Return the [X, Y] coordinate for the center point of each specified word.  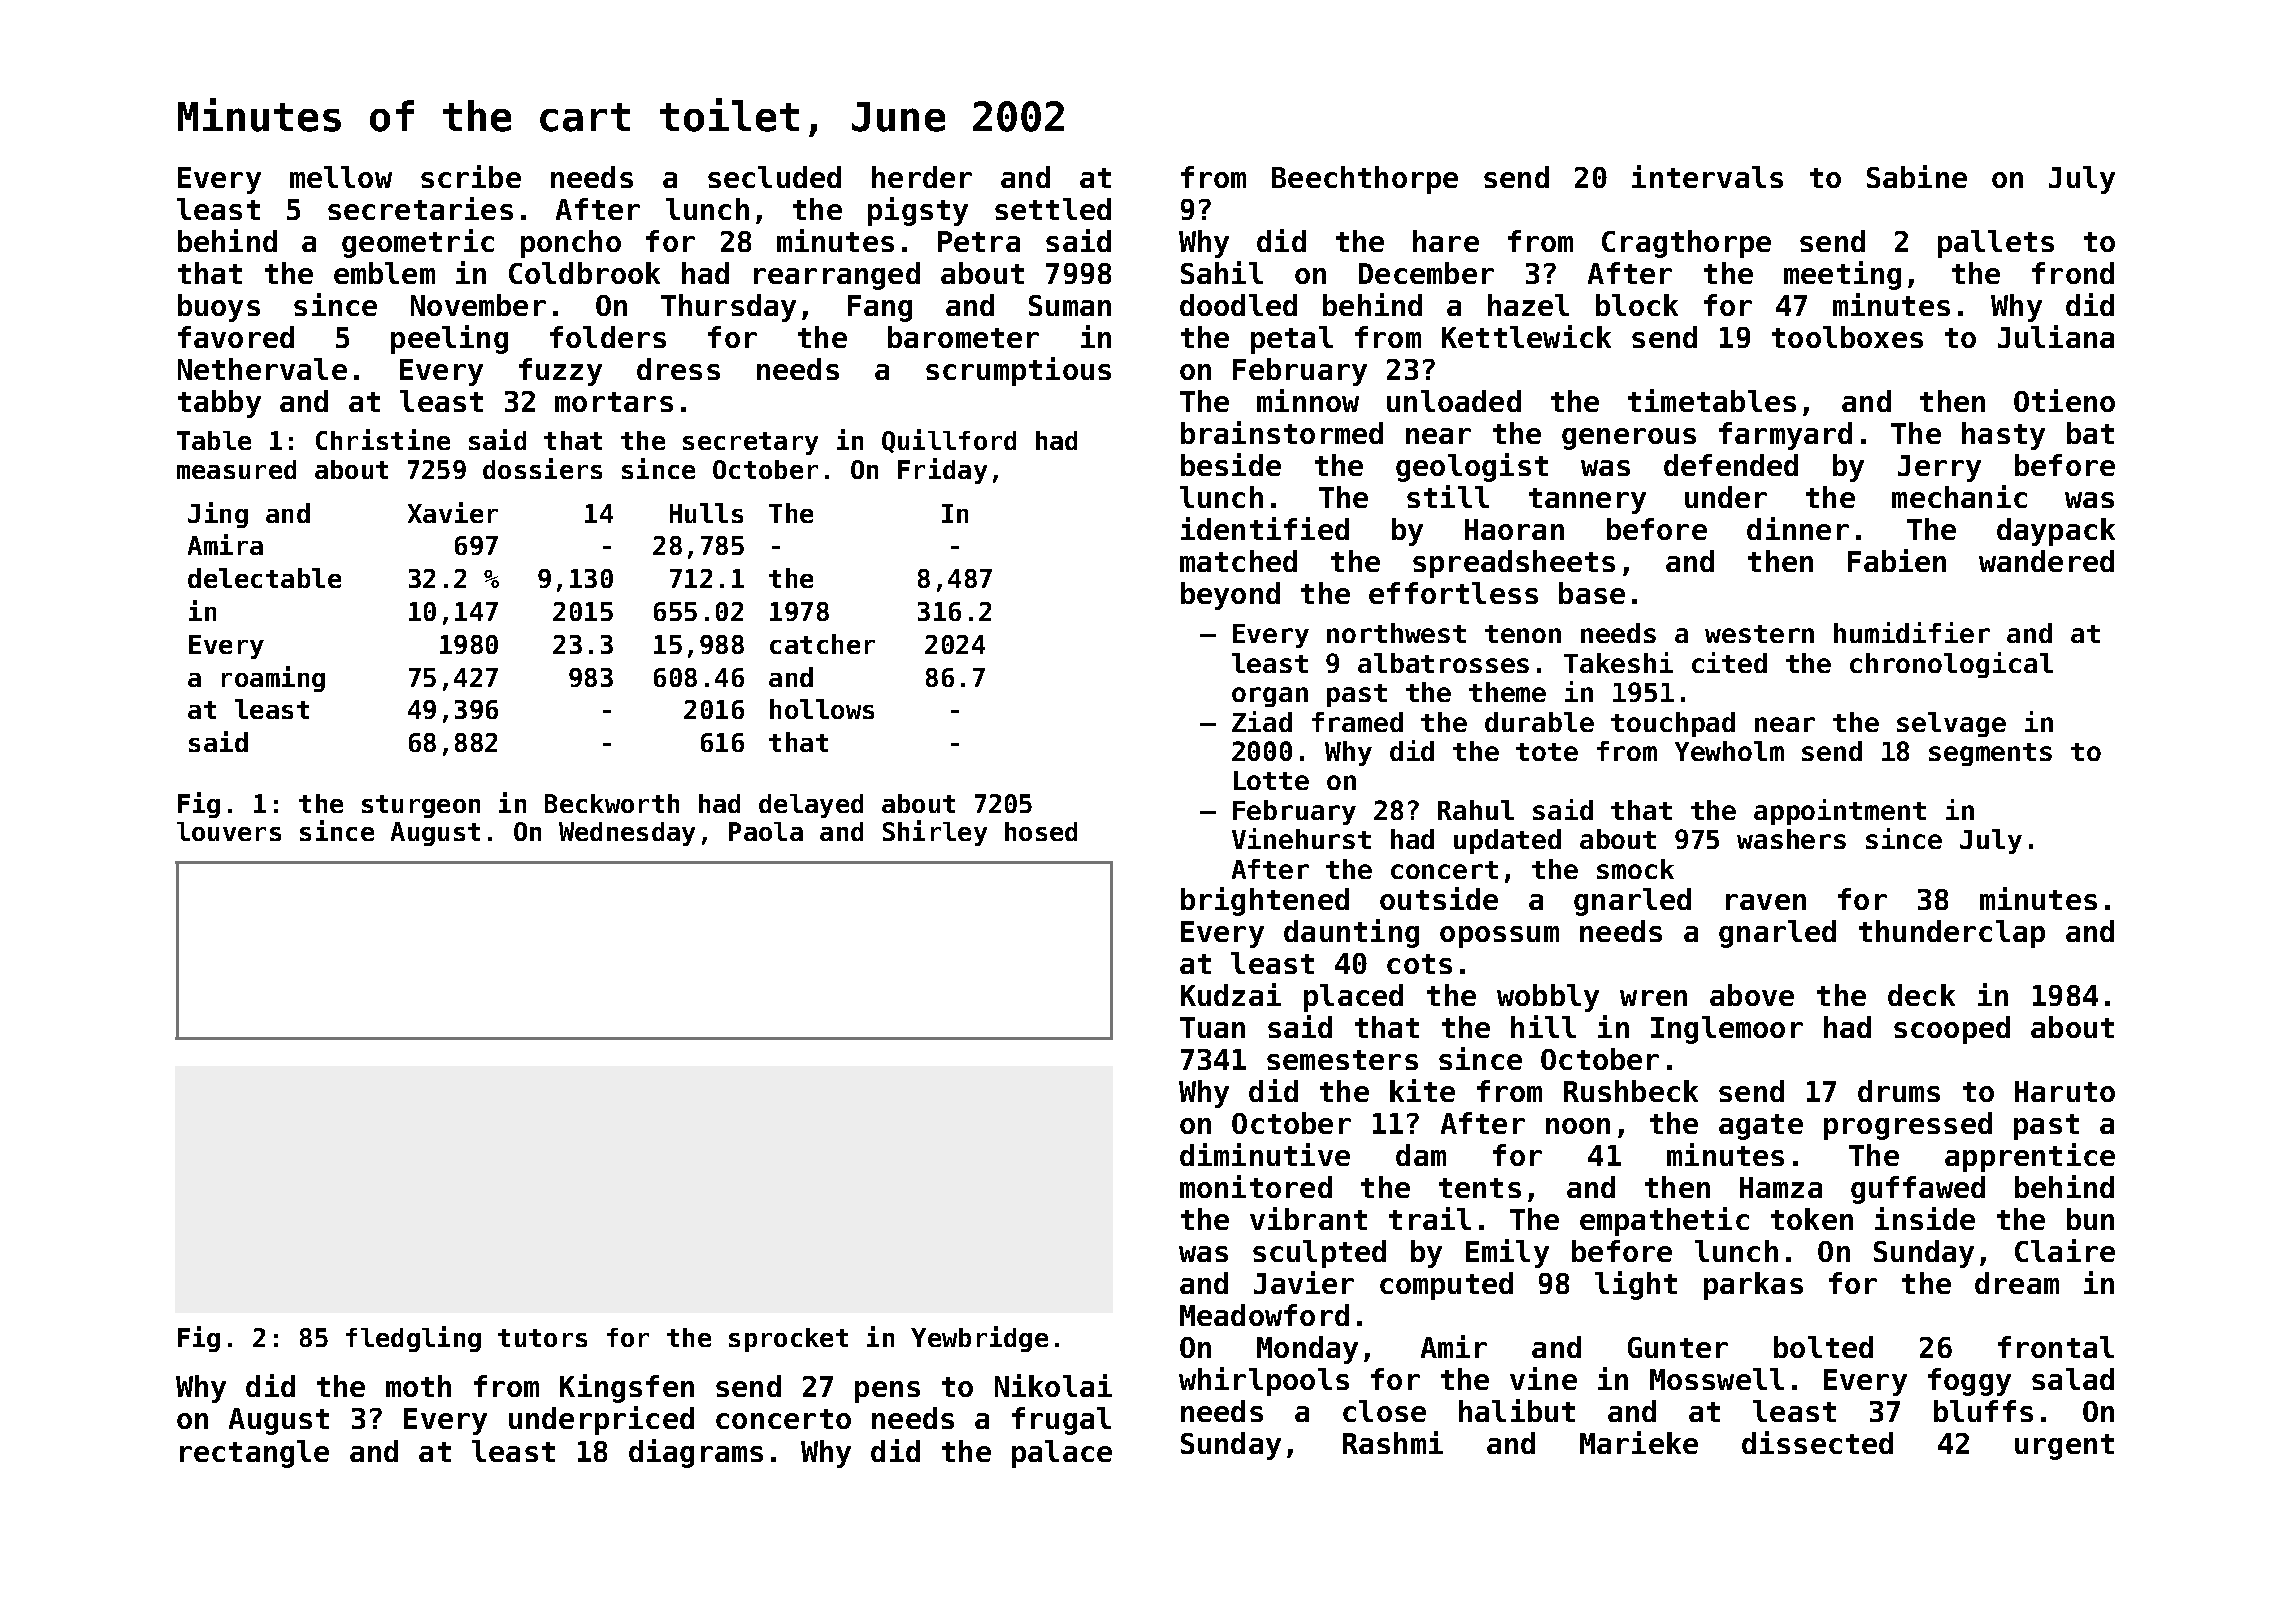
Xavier [453, 512]
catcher [822, 644]
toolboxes [1847, 337]
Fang [880, 308]
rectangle [254, 1454]
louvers [229, 831]
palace [1062, 1454]
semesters [1342, 1060]
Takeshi [1618, 662]
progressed [1908, 1126]
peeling [449, 339]
